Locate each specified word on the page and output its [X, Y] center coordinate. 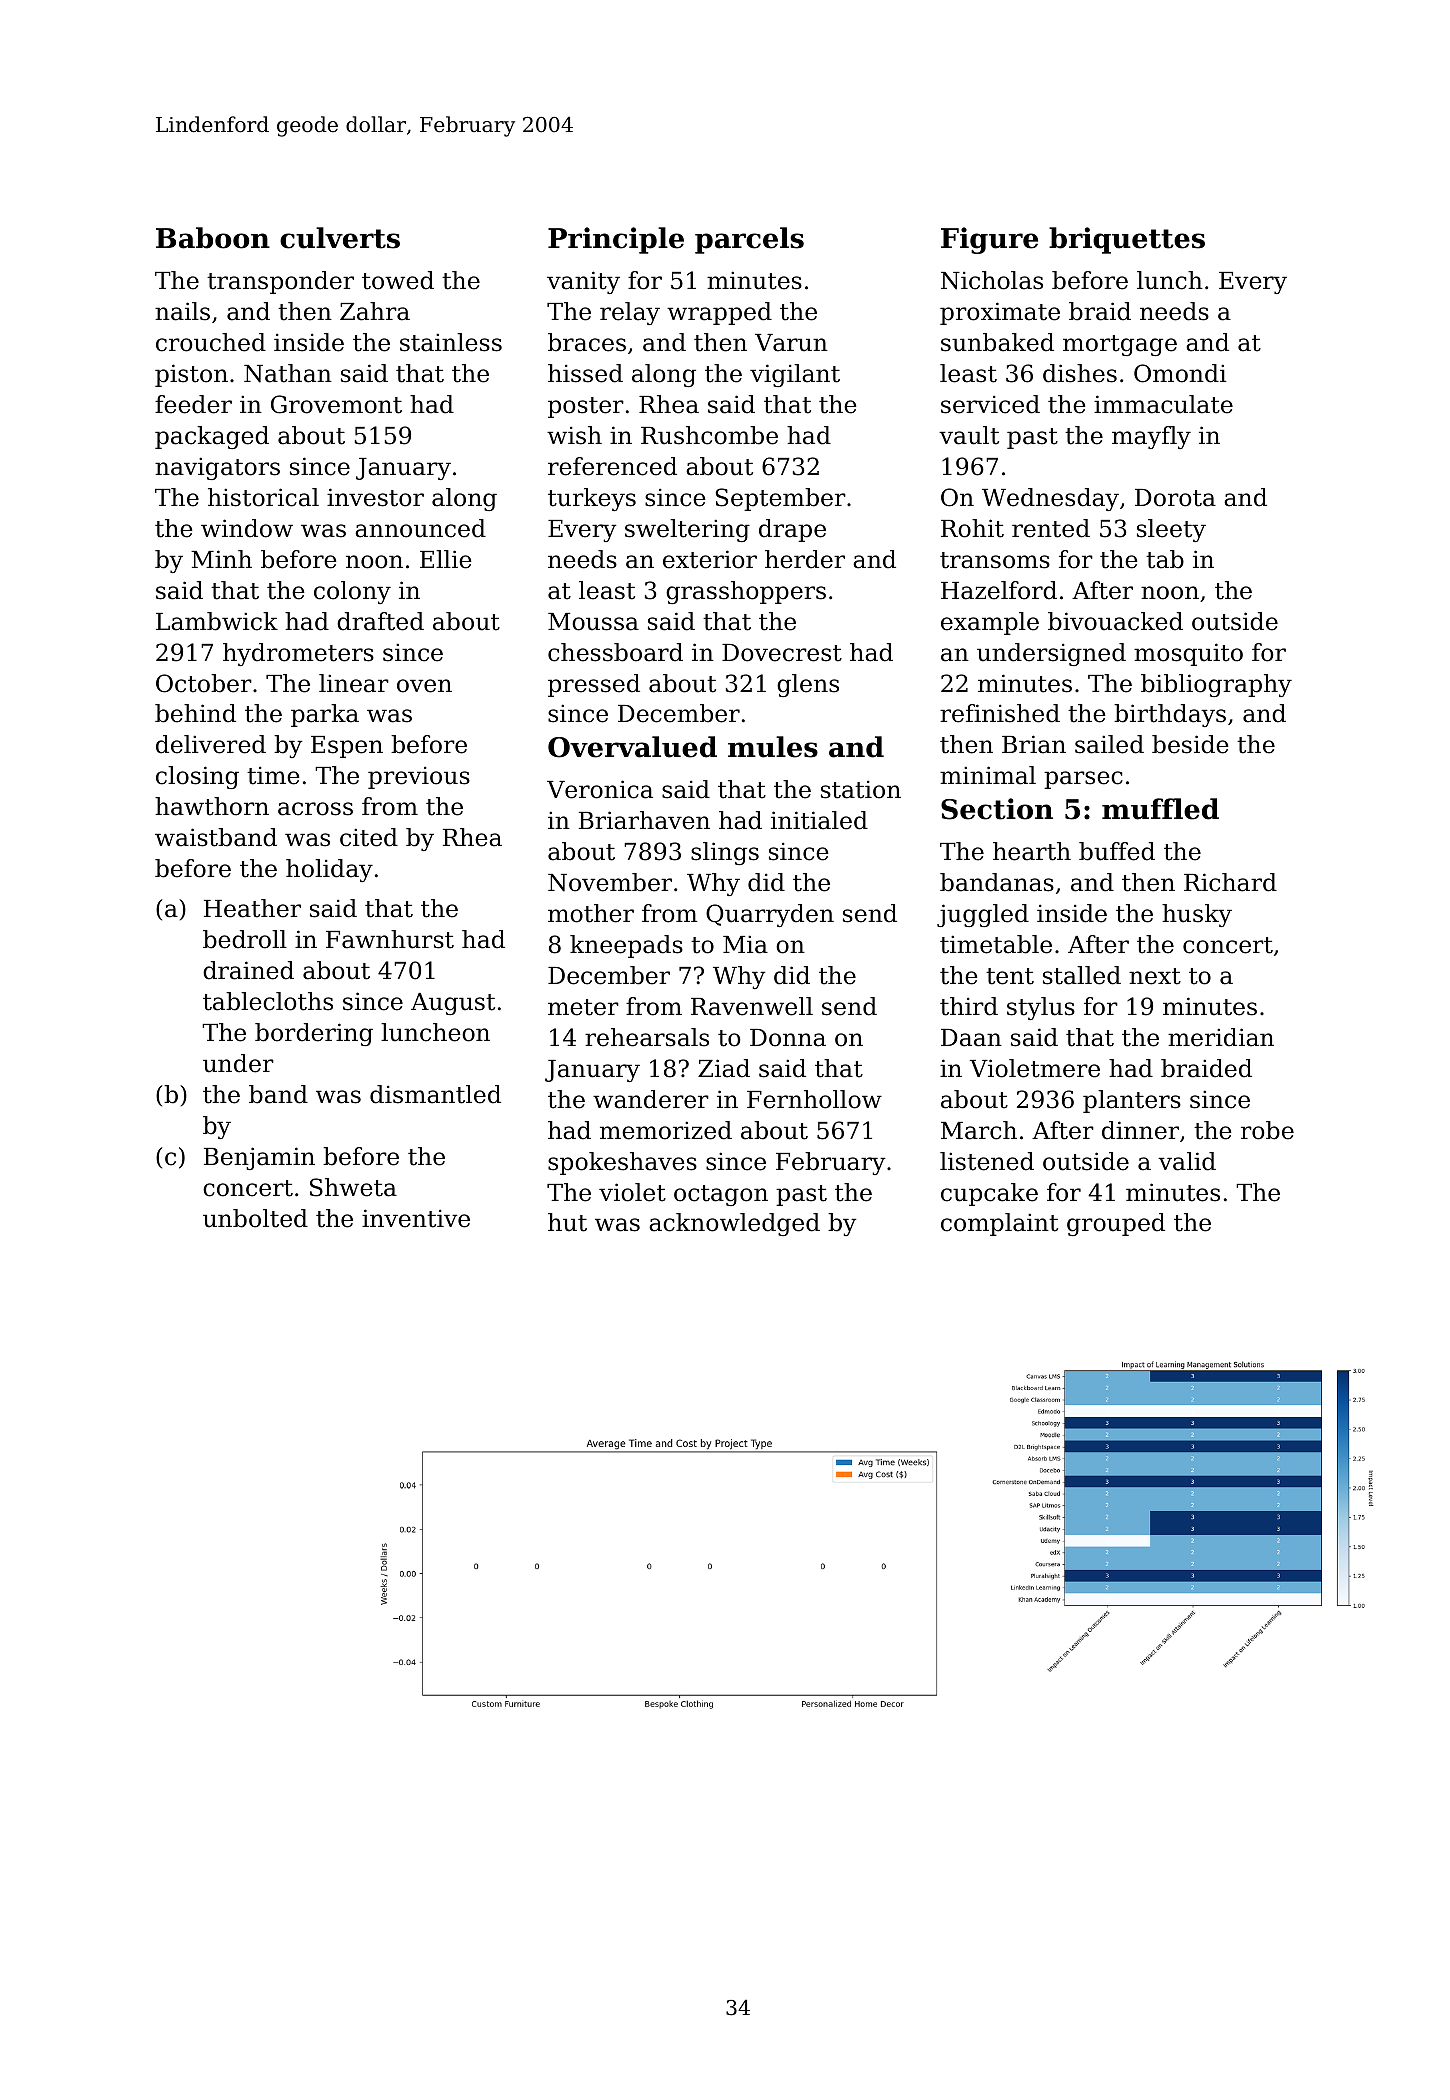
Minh [221, 559]
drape [792, 530]
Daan [971, 1038]
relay [630, 313]
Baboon [213, 238]
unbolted [255, 1218]
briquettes [1127, 240]
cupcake [989, 1194]
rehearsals [647, 1037]
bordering [314, 1034]
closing [197, 777]
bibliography [1216, 685]
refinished [1000, 713]
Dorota [1175, 498]
